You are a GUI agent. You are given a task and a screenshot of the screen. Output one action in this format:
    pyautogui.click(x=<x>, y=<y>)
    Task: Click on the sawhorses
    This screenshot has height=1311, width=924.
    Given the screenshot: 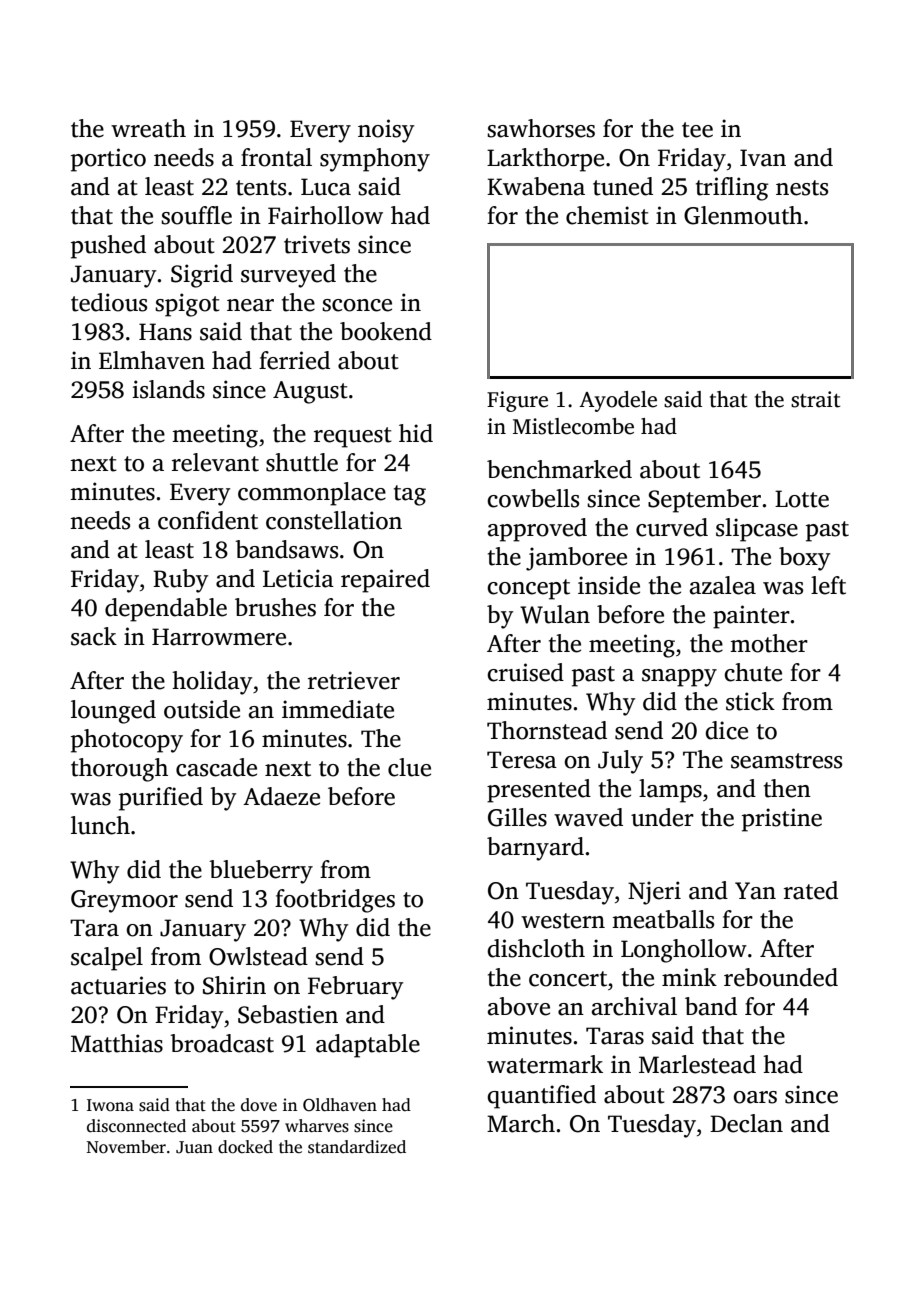 What is the action you would take?
    pyautogui.click(x=541, y=128)
